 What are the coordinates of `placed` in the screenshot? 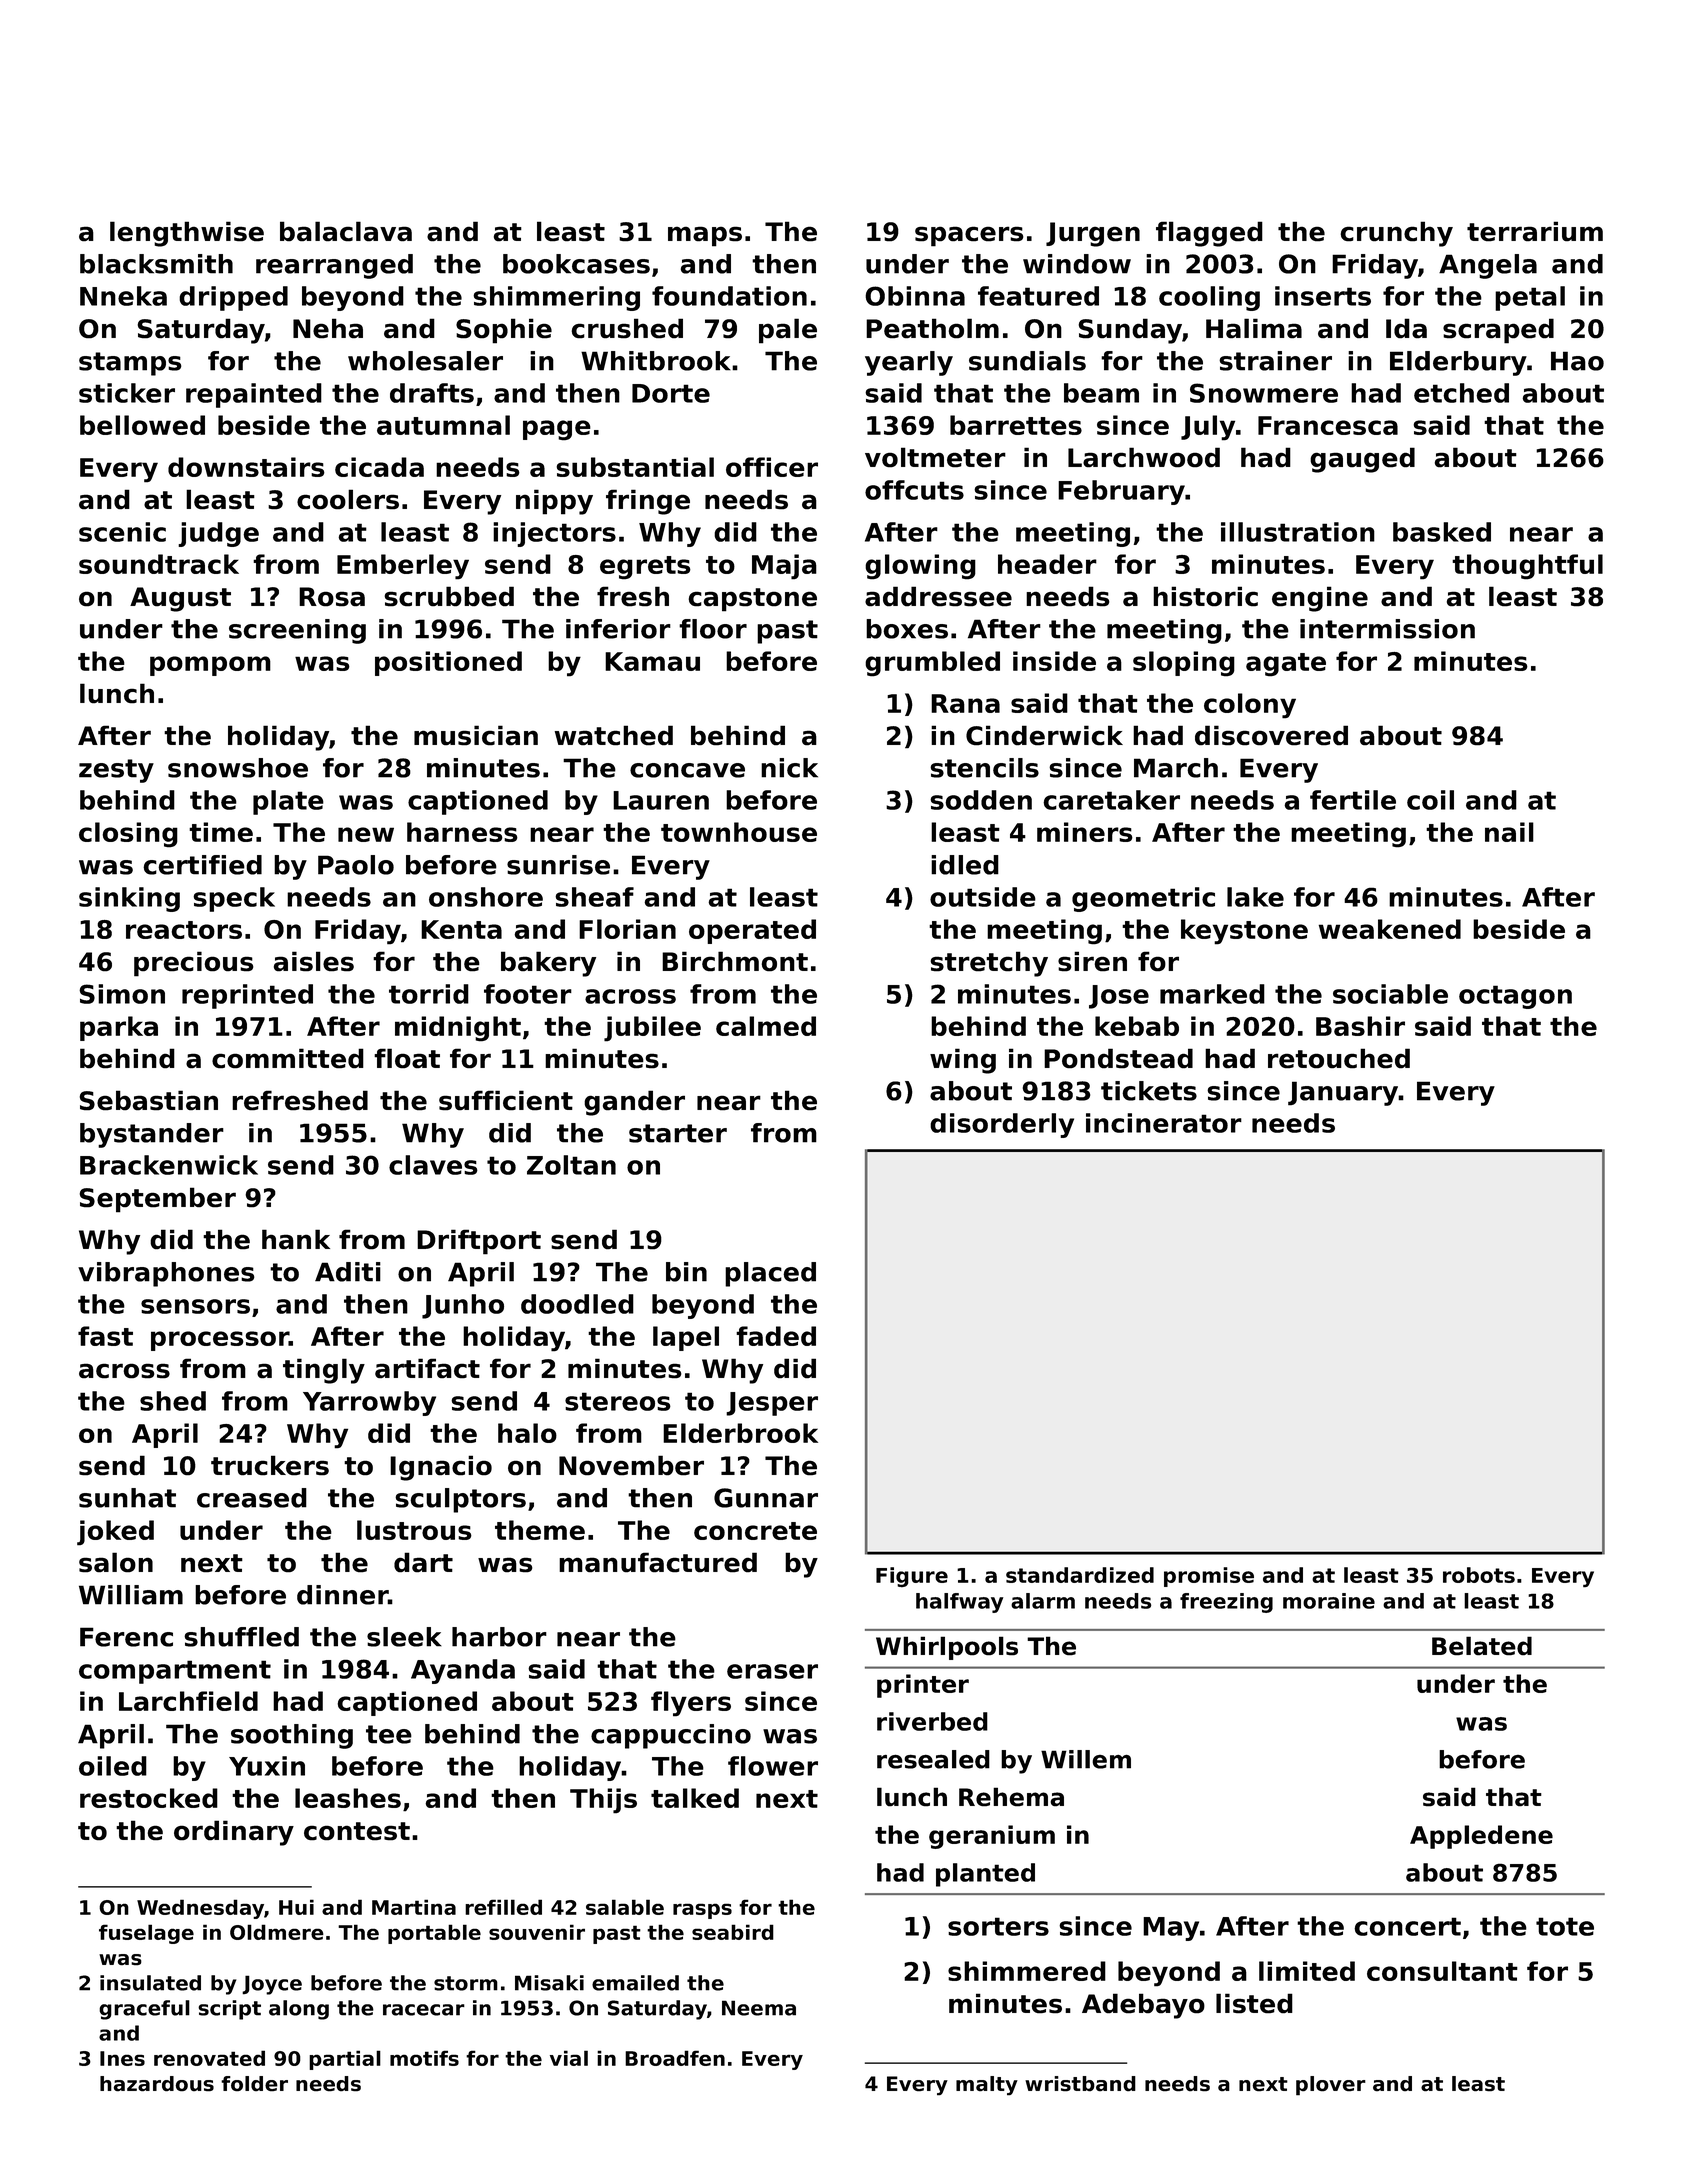 It's located at (770, 1274).
